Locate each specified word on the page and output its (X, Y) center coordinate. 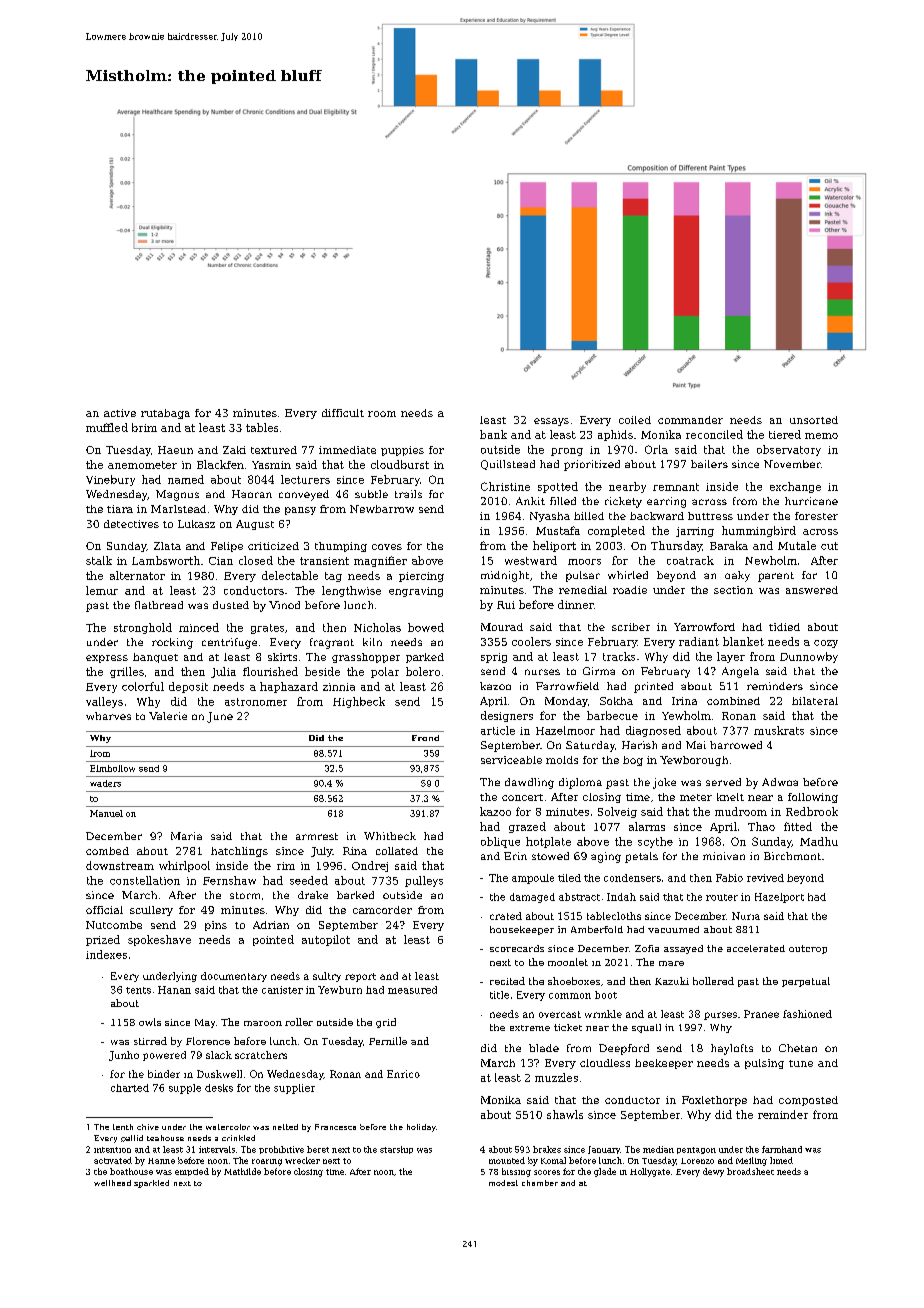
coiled (635, 420)
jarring (695, 532)
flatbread (159, 605)
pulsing (764, 1064)
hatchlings (239, 852)
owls (150, 1022)
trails (408, 494)
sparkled (151, 1184)
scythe (655, 842)
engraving (416, 592)
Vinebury (110, 480)
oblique (500, 842)
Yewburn (340, 990)
